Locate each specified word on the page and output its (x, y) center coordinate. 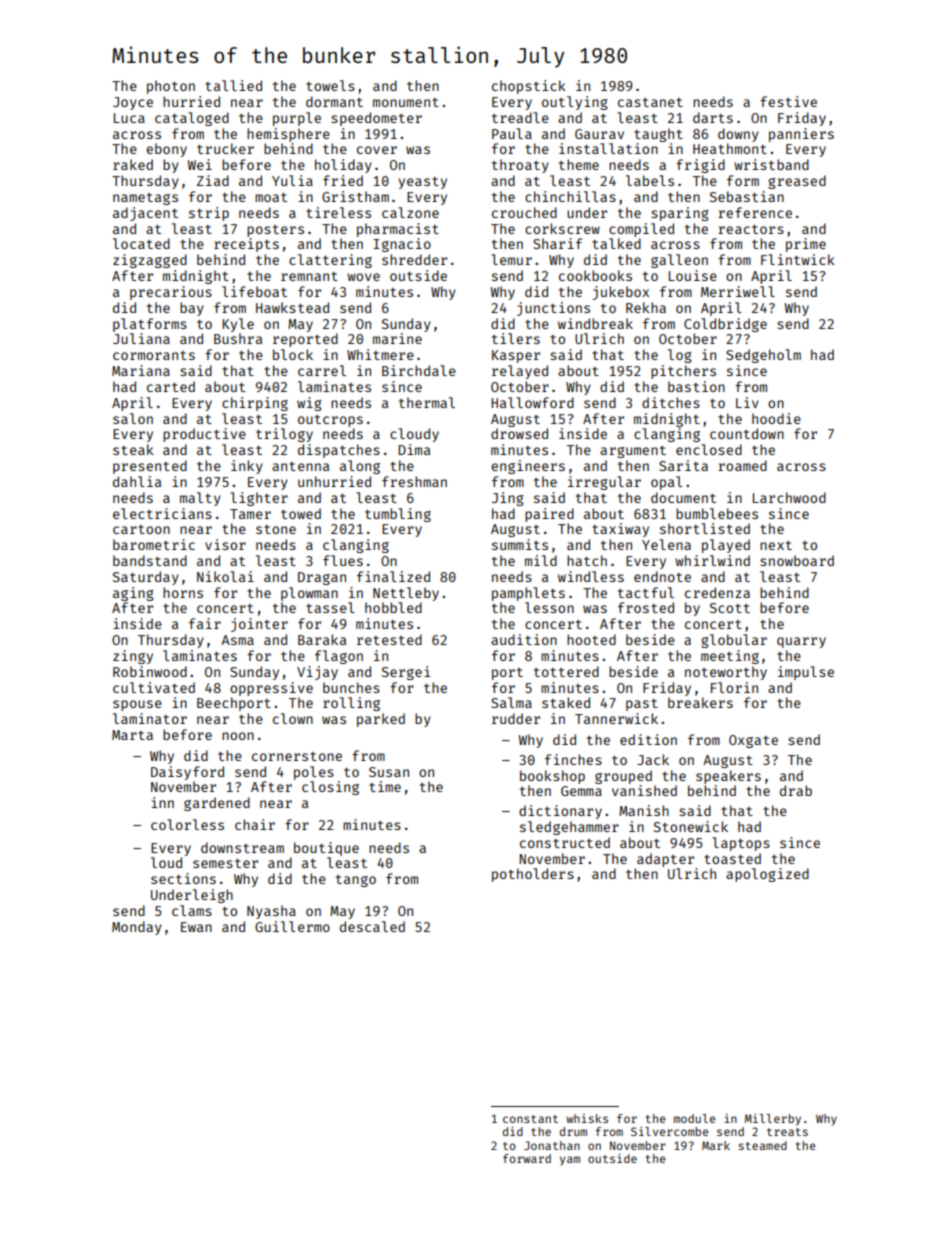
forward (527, 1158)
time (385, 786)
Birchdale (419, 370)
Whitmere (380, 354)
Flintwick (798, 259)
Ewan (196, 927)
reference (755, 212)
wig (309, 404)
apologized (767, 875)
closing (330, 788)
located (141, 243)
